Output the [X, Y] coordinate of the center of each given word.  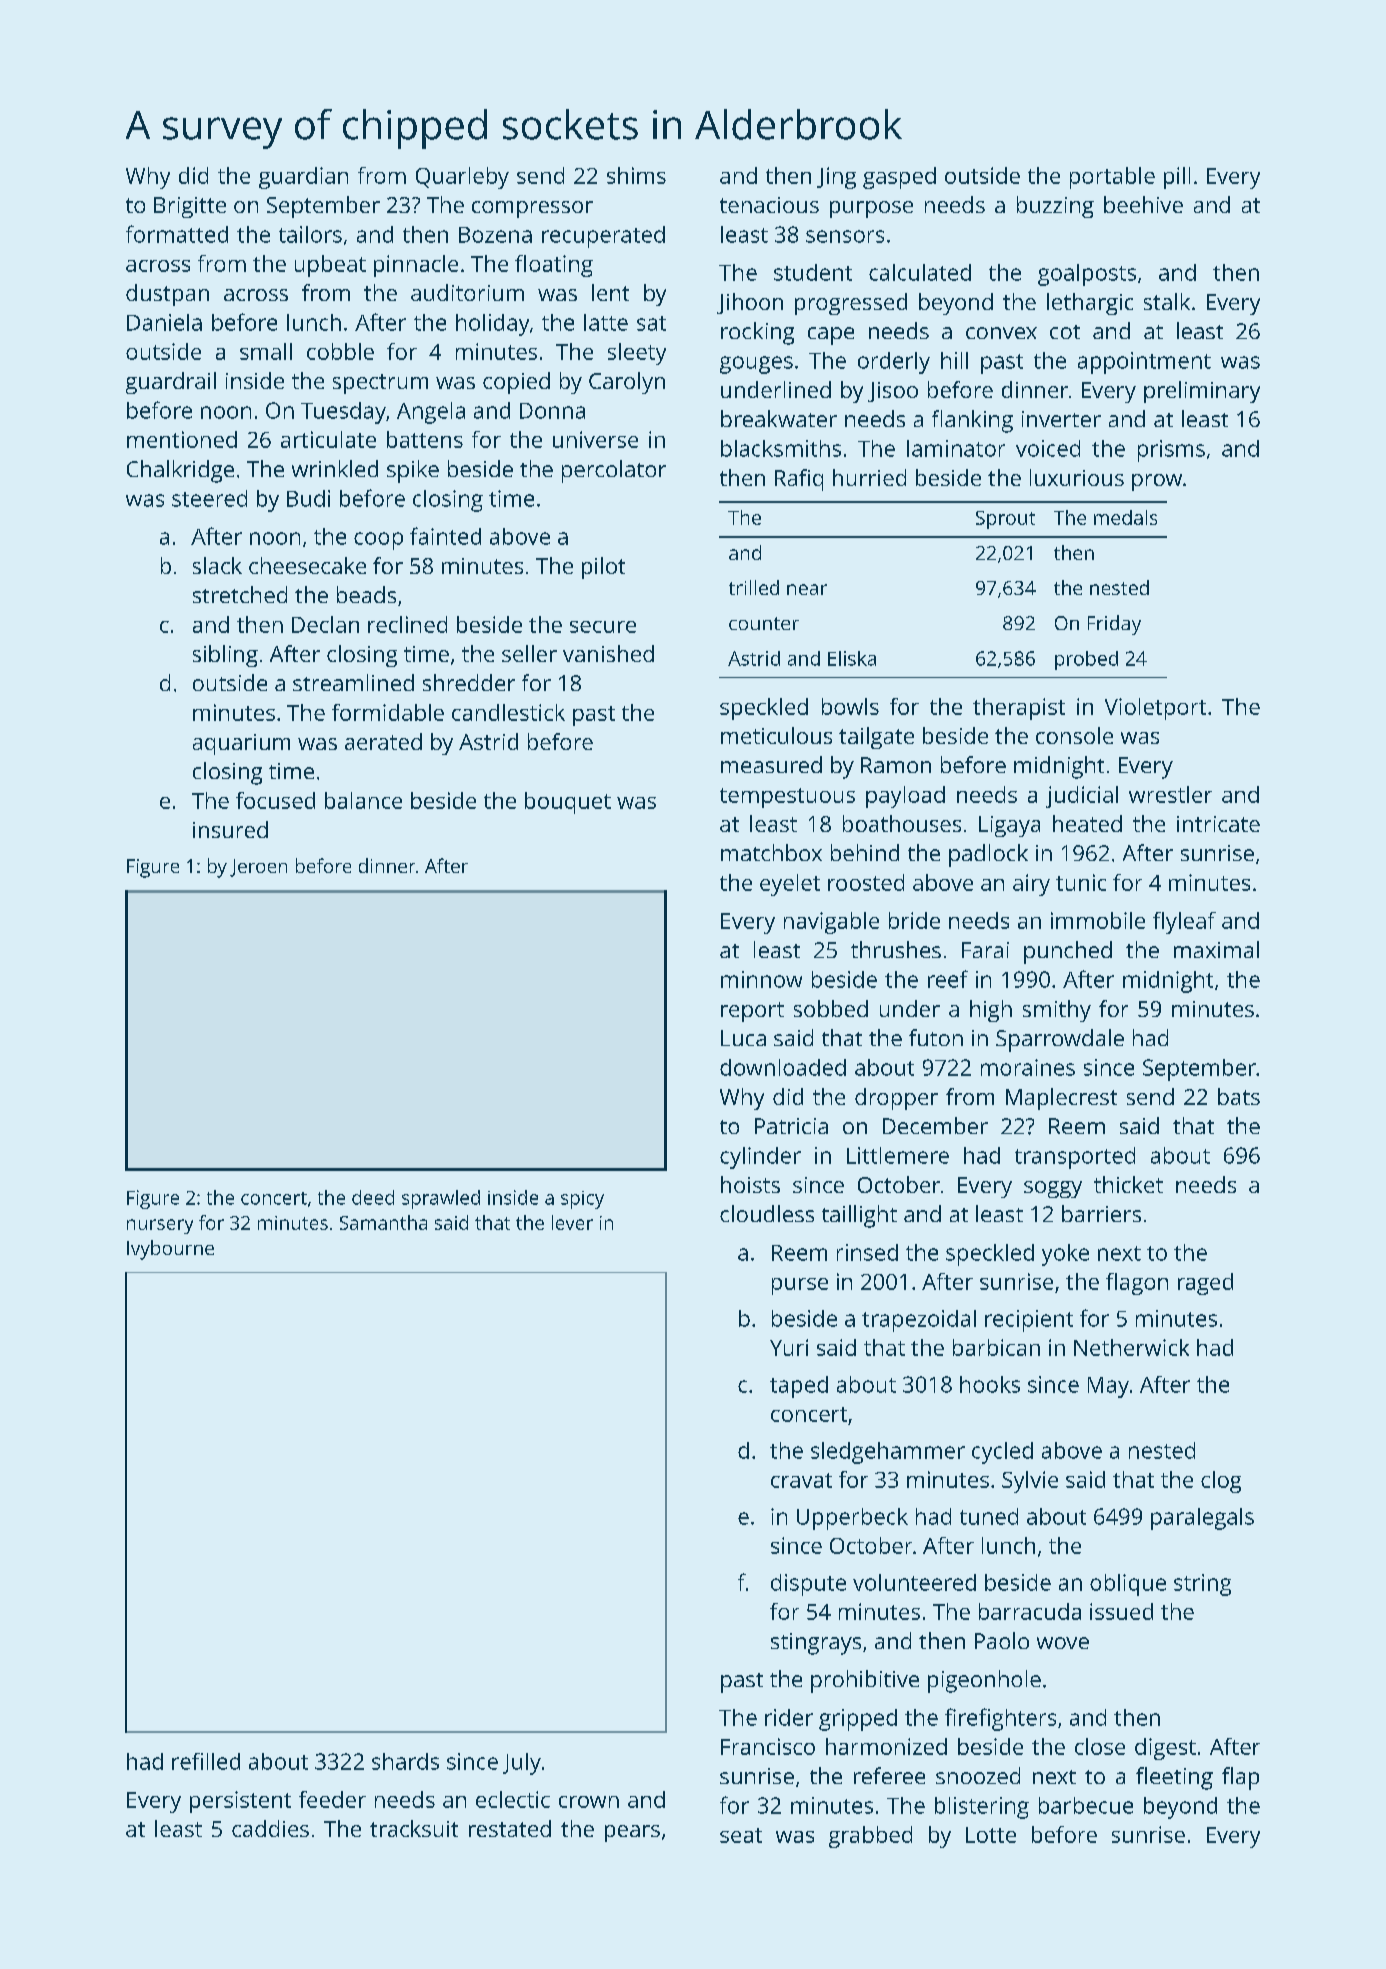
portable [1112, 178]
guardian [303, 178]
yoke [1065, 1255]
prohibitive [865, 1681]
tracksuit [414, 1828]
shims [636, 175]
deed [373, 1197]
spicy [582, 1200]
